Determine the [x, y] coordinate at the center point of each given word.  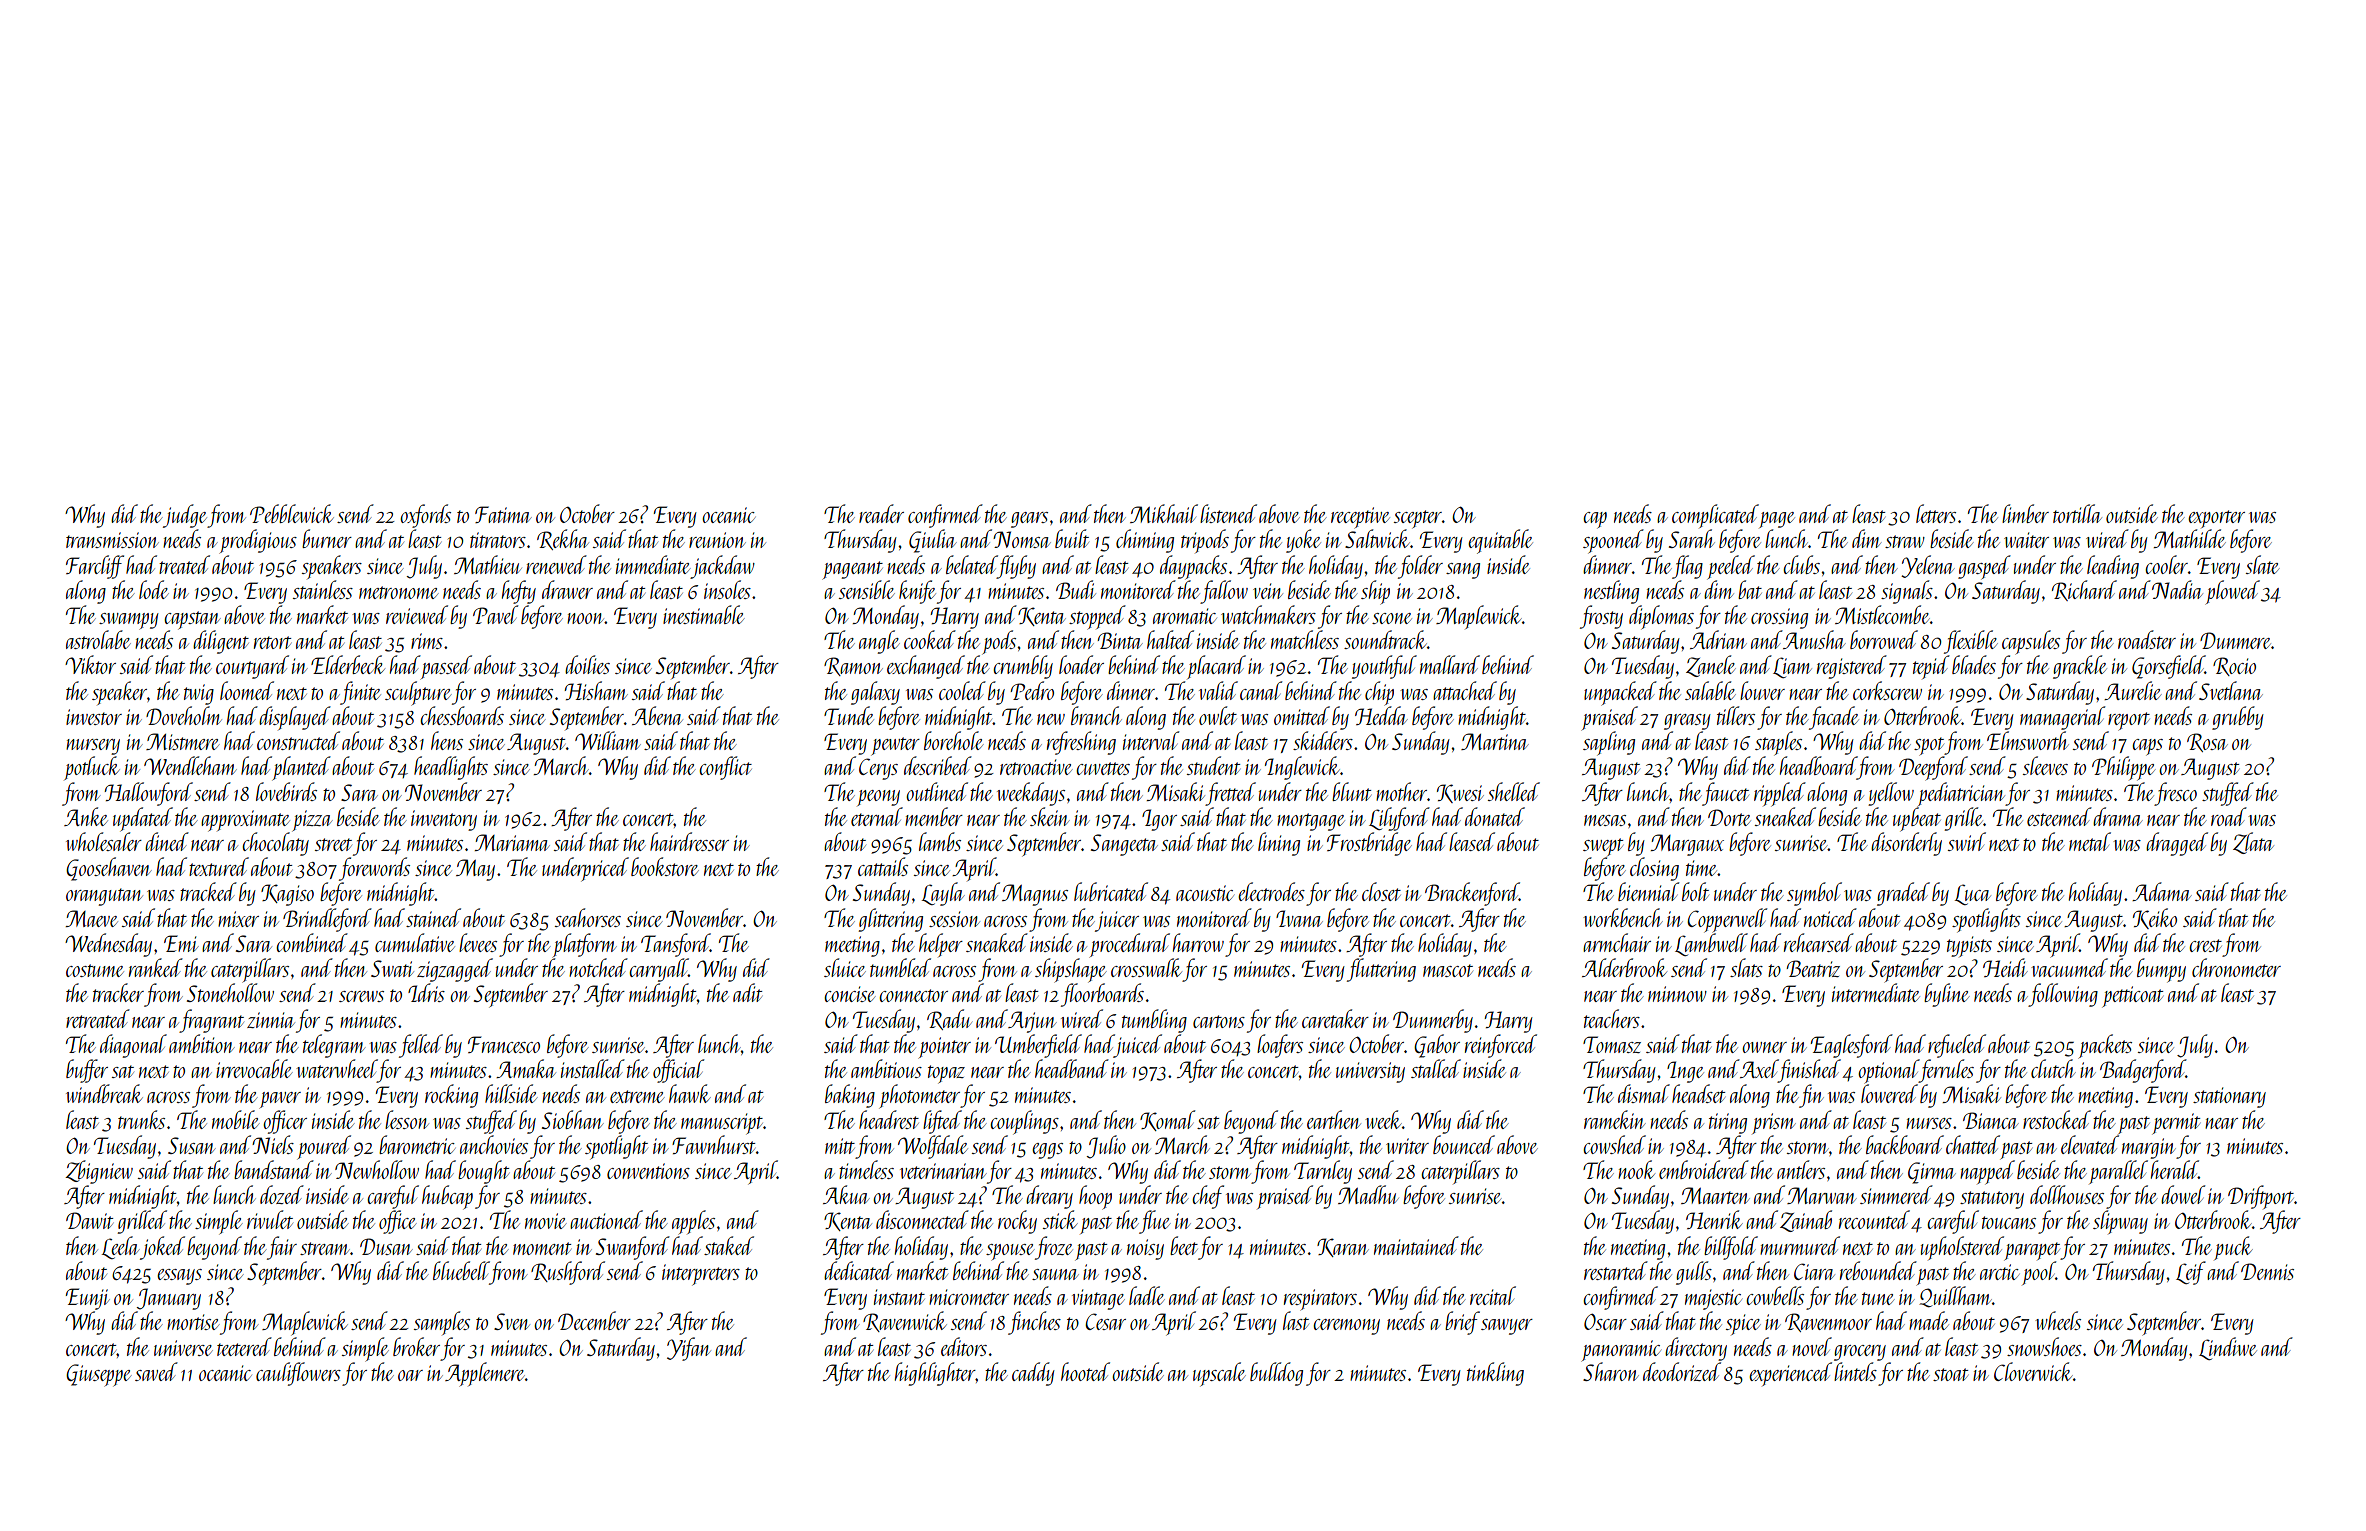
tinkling [1495, 1374]
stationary [2229, 1097]
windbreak [104, 1093]
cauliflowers [298, 1374]
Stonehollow [230, 992]
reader [881, 513]
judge [185, 516]
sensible [867, 589]
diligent [221, 642]
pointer [944, 1048]
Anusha [1814, 639]
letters [1936, 513]
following [2063, 995]
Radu [949, 1019]
